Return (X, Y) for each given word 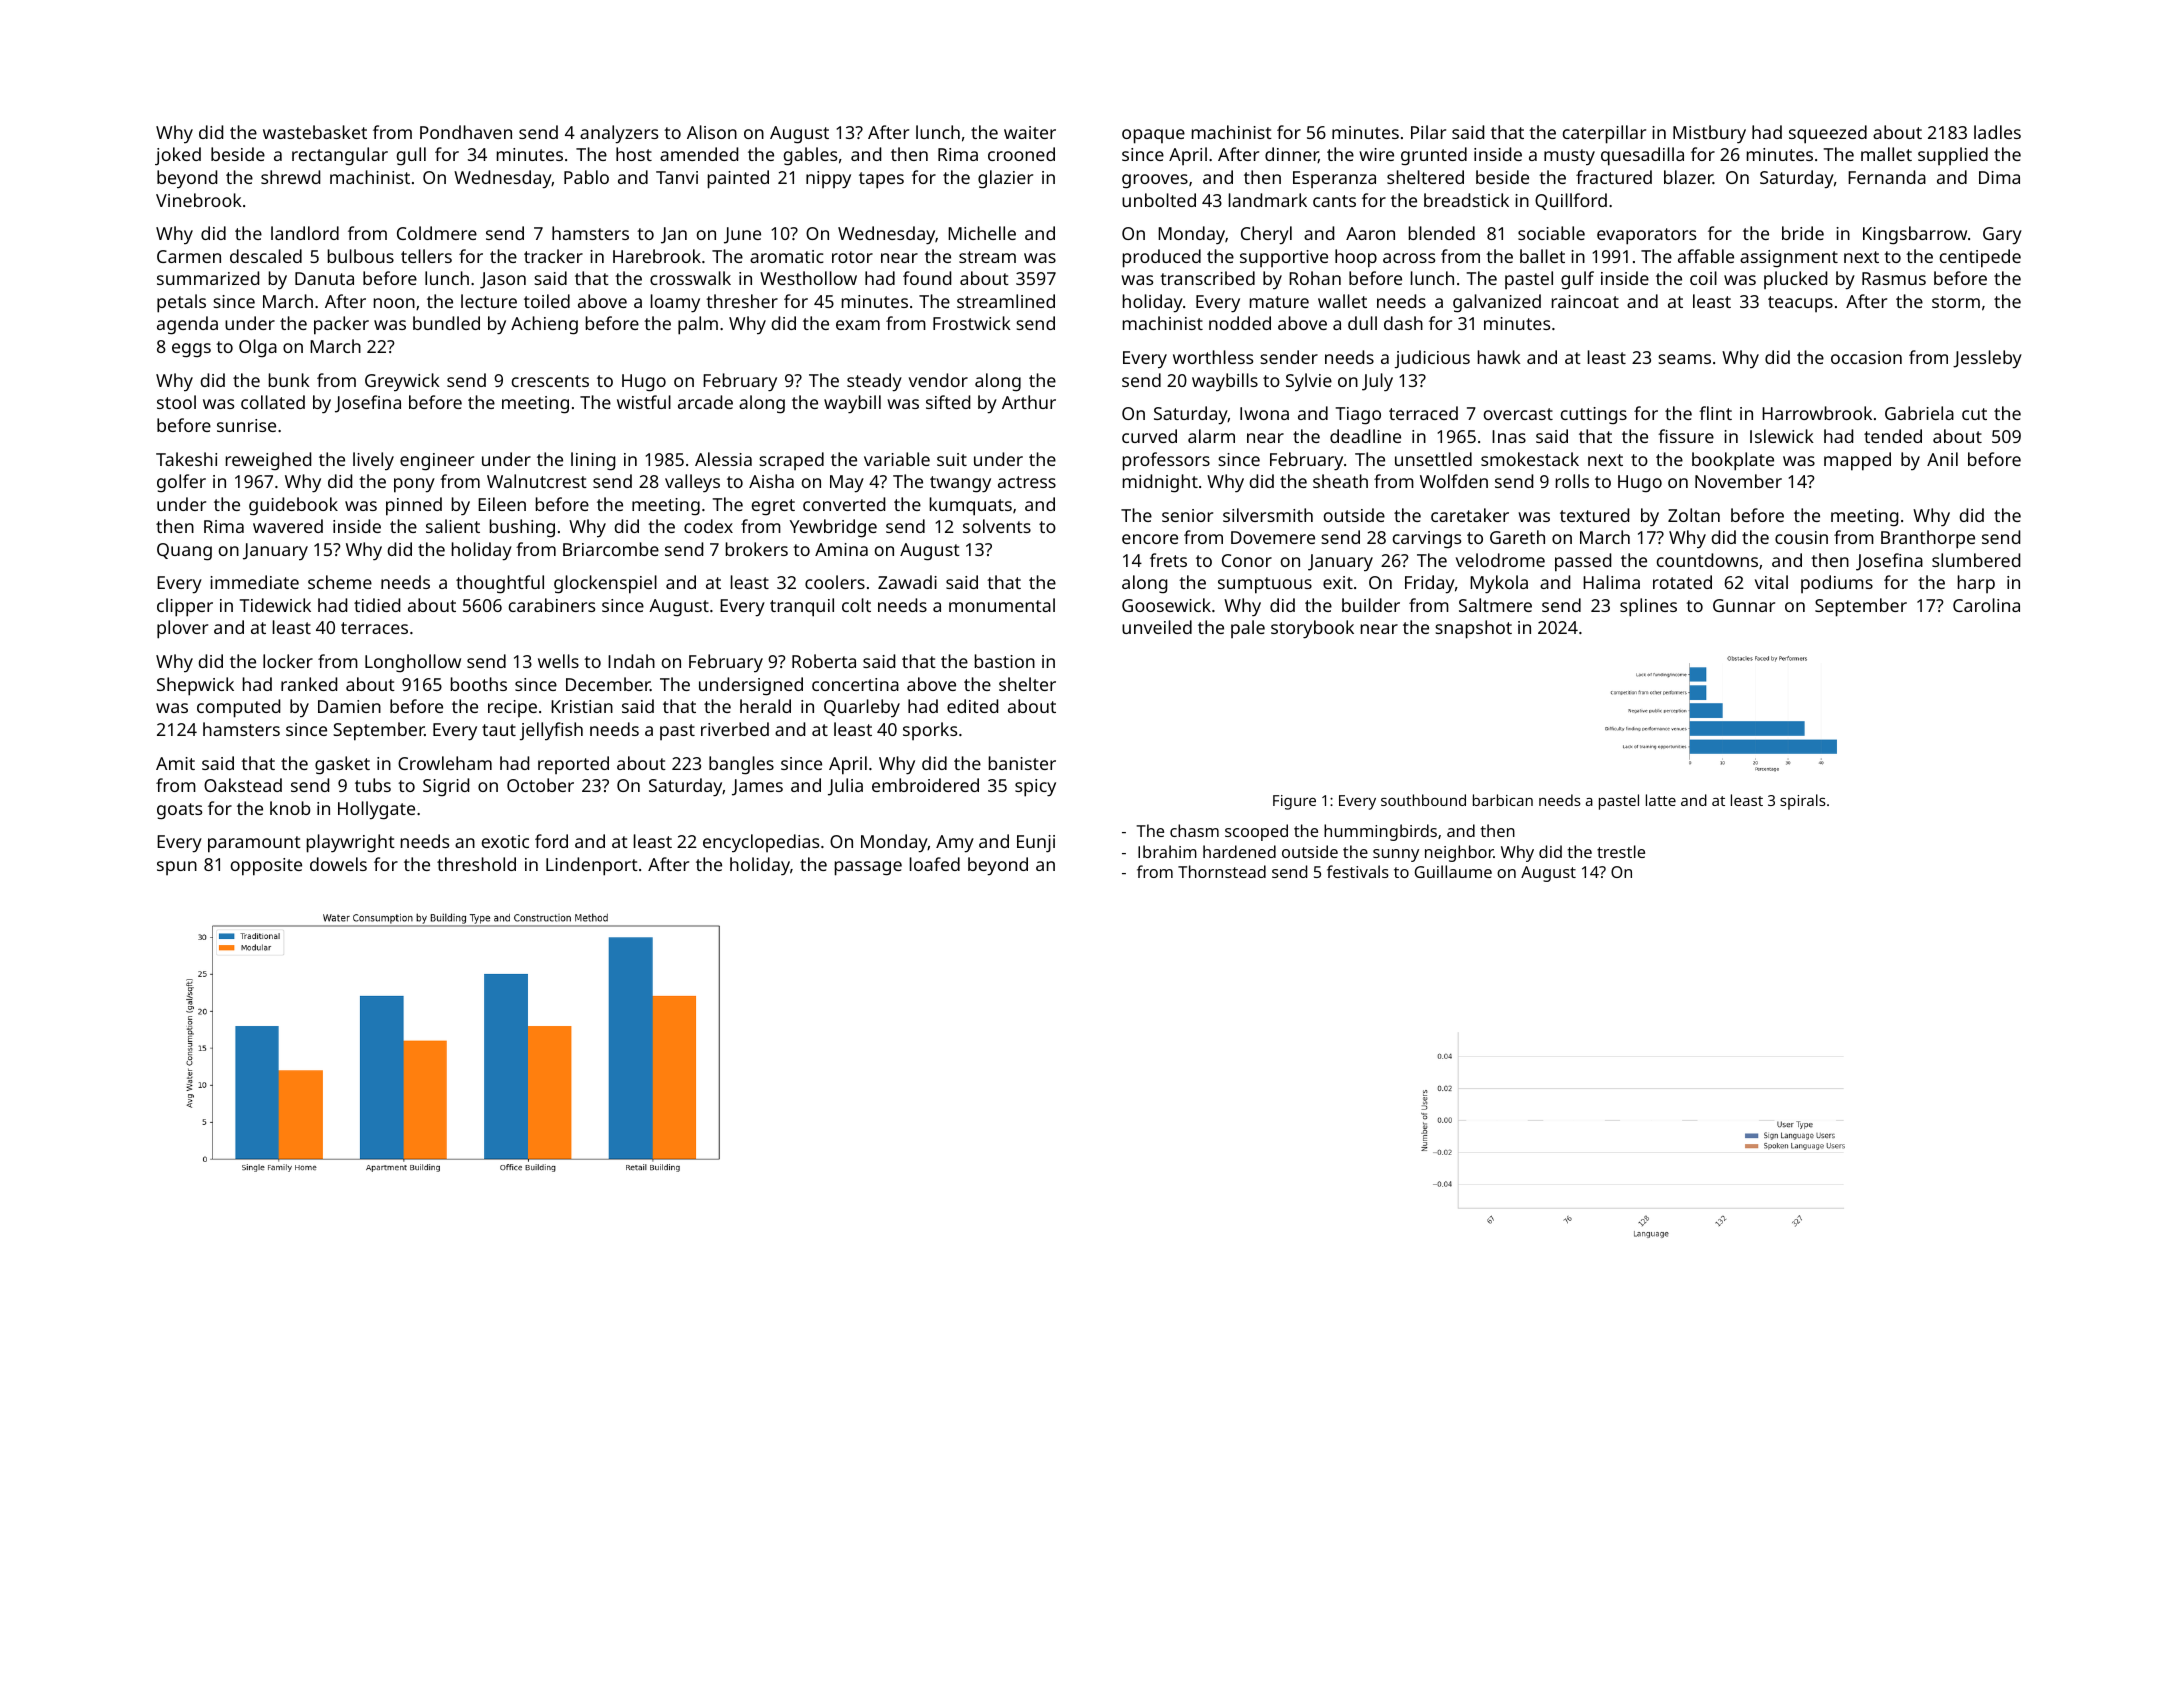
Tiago (1358, 416)
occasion (1866, 357)
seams (1684, 359)
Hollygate (376, 810)
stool (176, 402)
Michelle (982, 233)
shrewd (290, 177)
